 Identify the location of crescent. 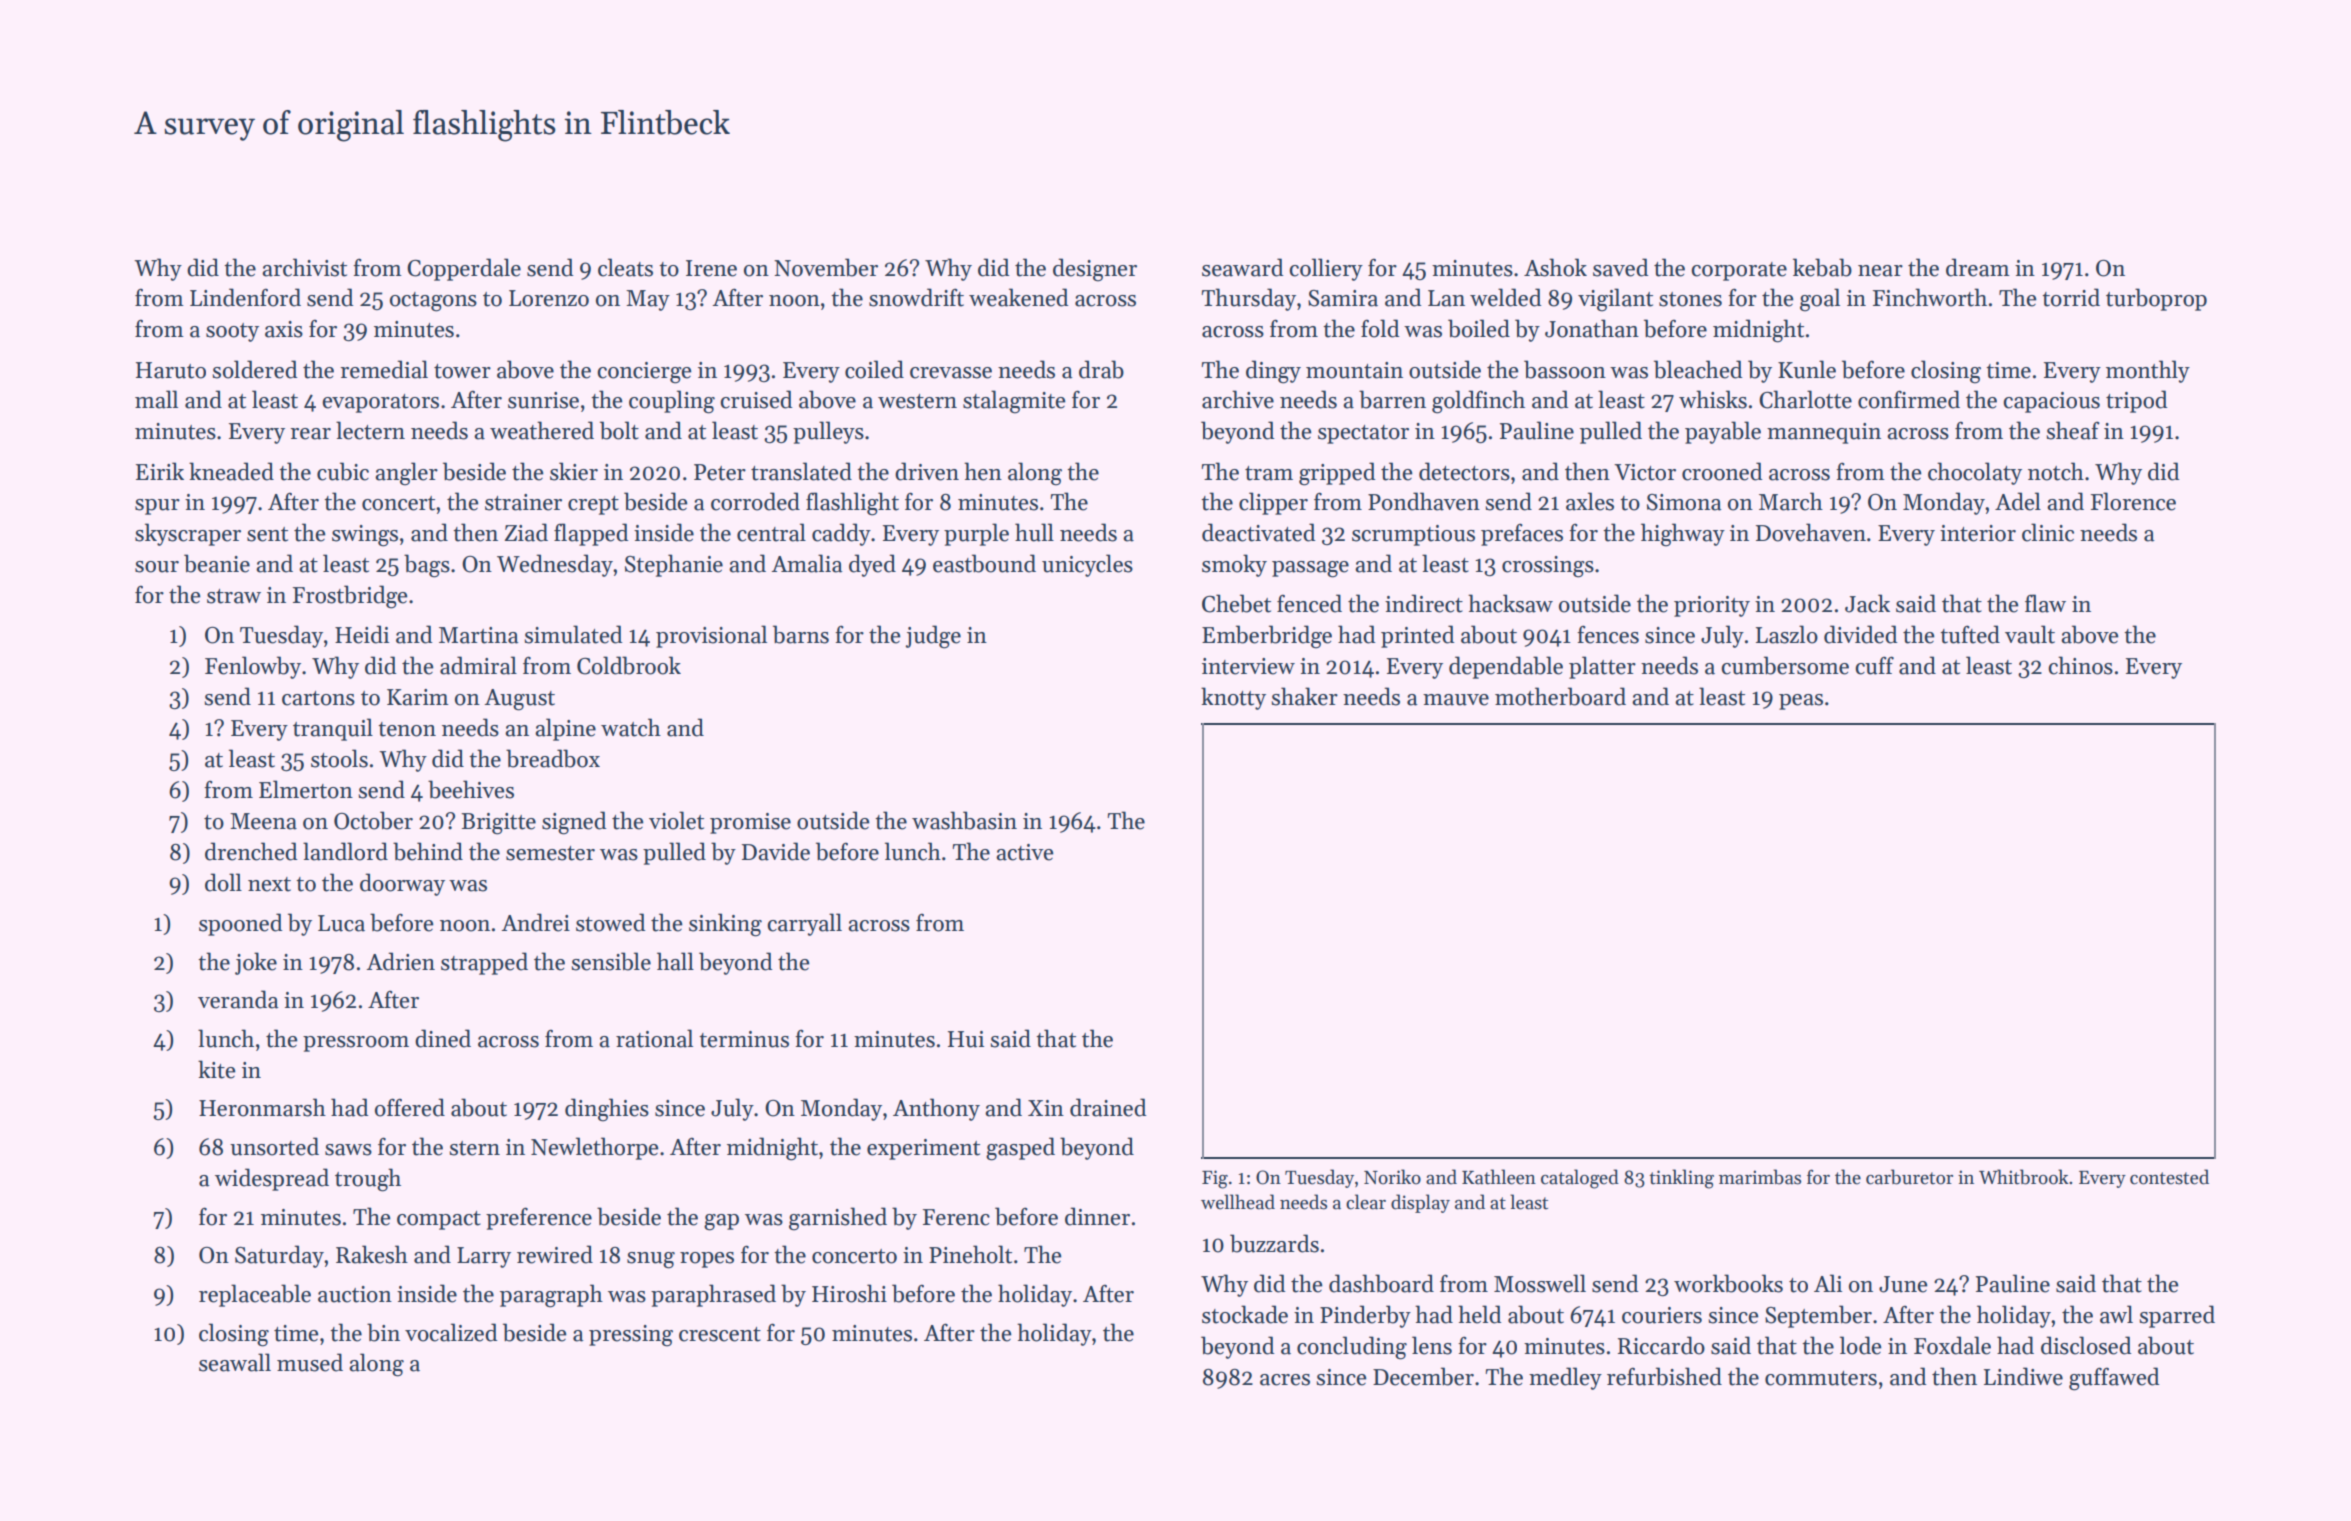
(720, 1334).
